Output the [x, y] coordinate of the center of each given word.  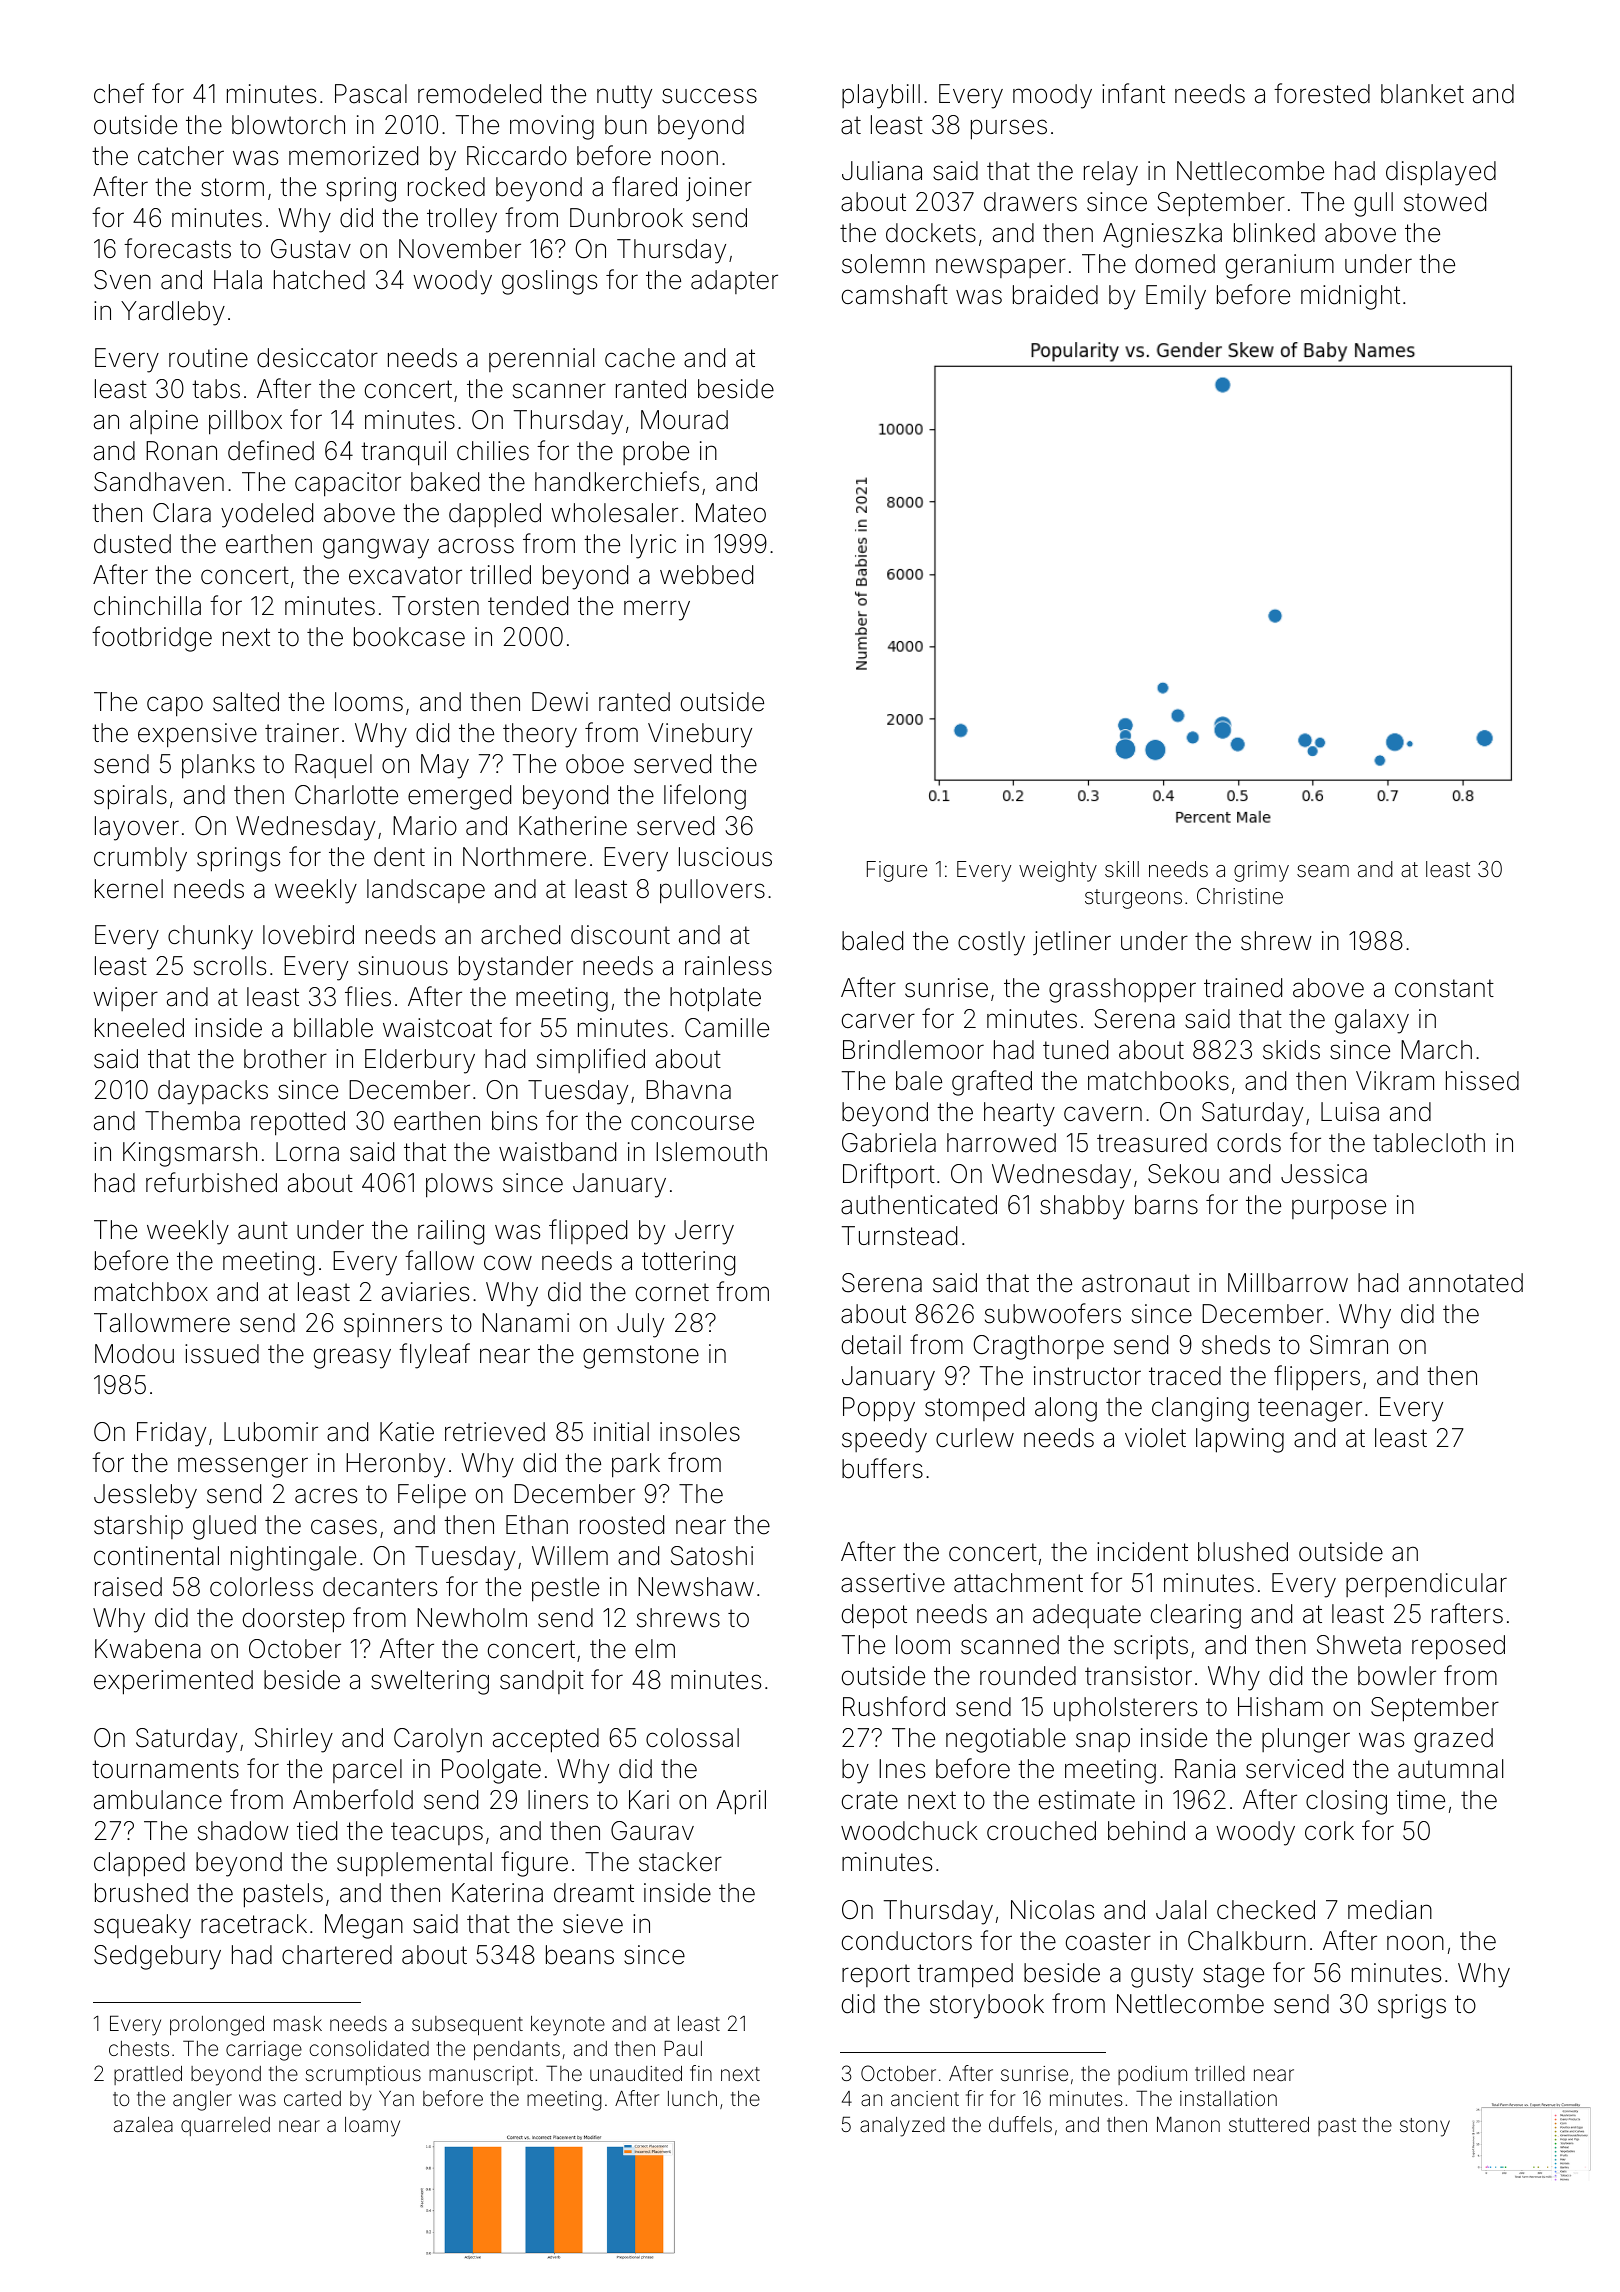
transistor [1138, 1676]
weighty [1058, 871]
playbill [881, 96]
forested [1322, 93]
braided [1055, 295]
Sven [122, 280]
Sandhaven [159, 482]
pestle [565, 1589]
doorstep [293, 1620]
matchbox [151, 1292]
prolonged [217, 2026]
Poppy [879, 1409]
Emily [1176, 297]
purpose [1339, 1209]
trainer [302, 733]
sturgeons [1133, 899]
